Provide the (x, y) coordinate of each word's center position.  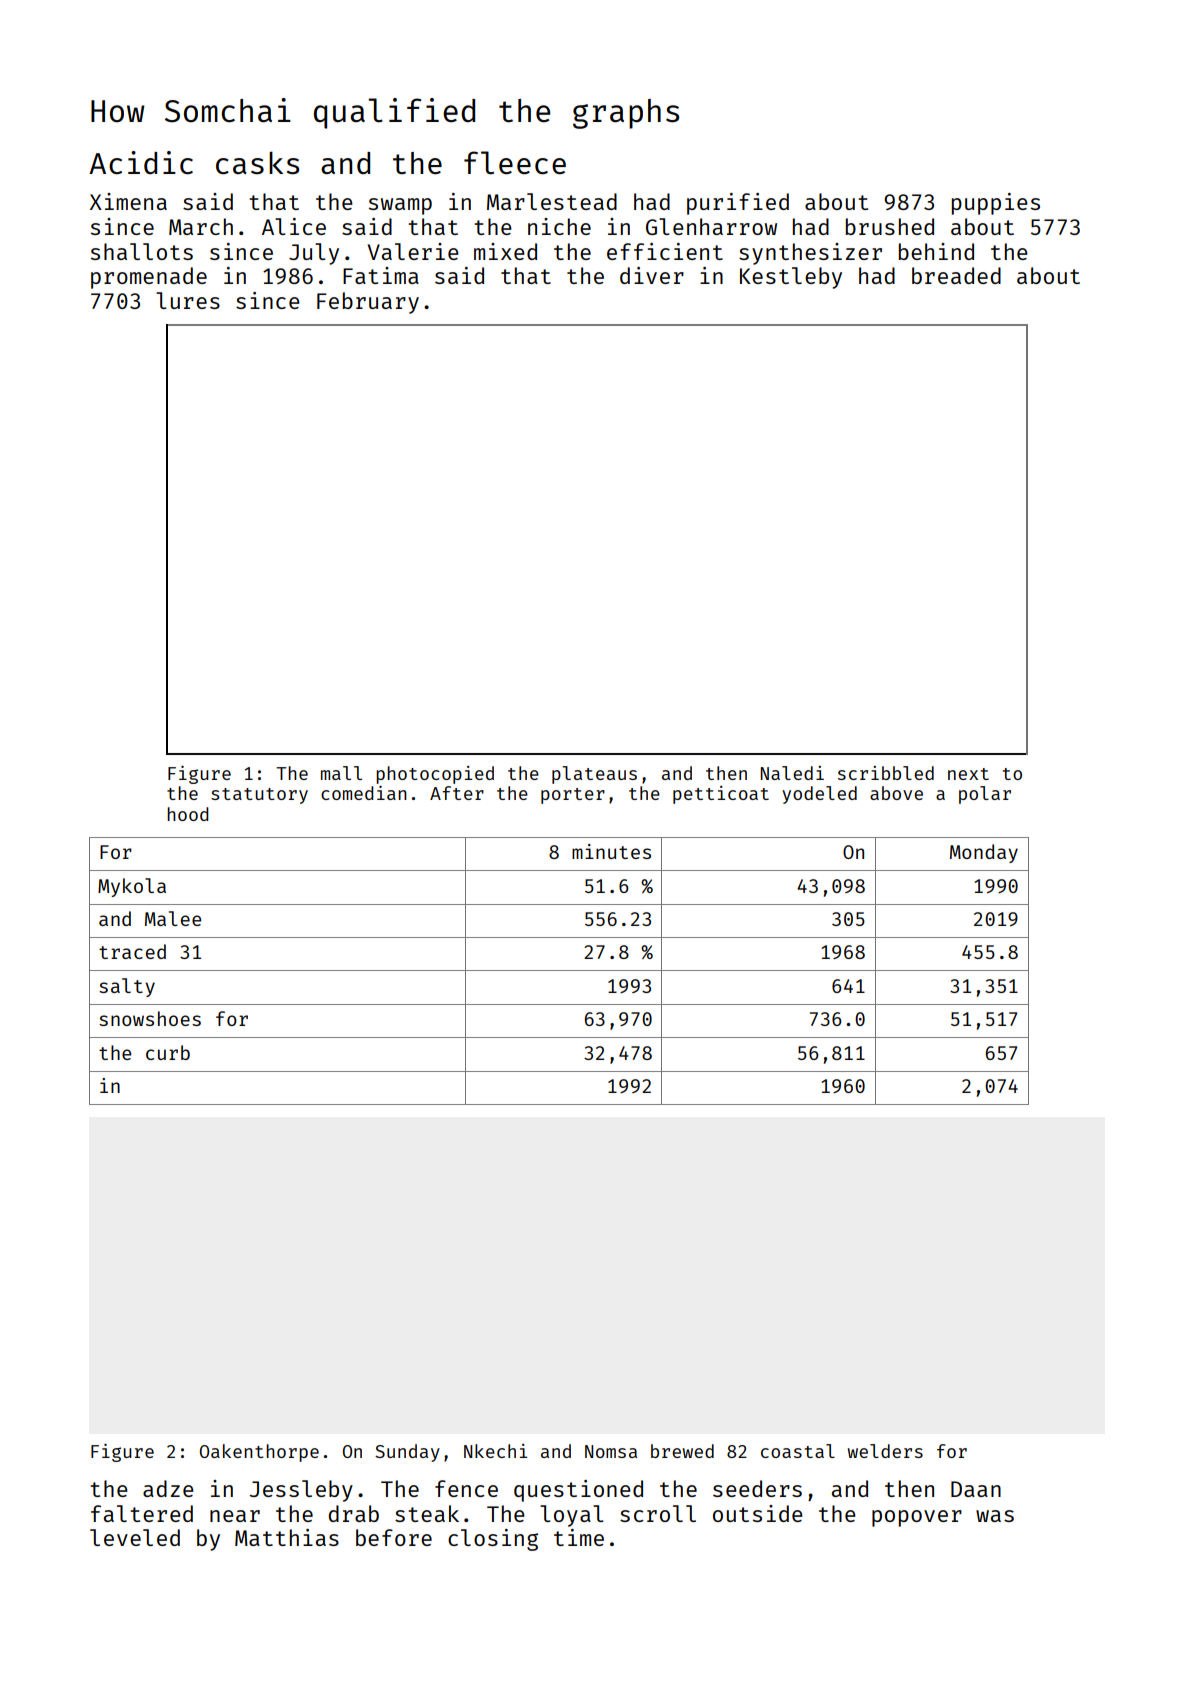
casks (257, 162)
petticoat (721, 795)
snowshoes (150, 1018)
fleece (515, 162)
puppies (996, 204)
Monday (984, 853)
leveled (135, 1537)
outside (758, 1513)
